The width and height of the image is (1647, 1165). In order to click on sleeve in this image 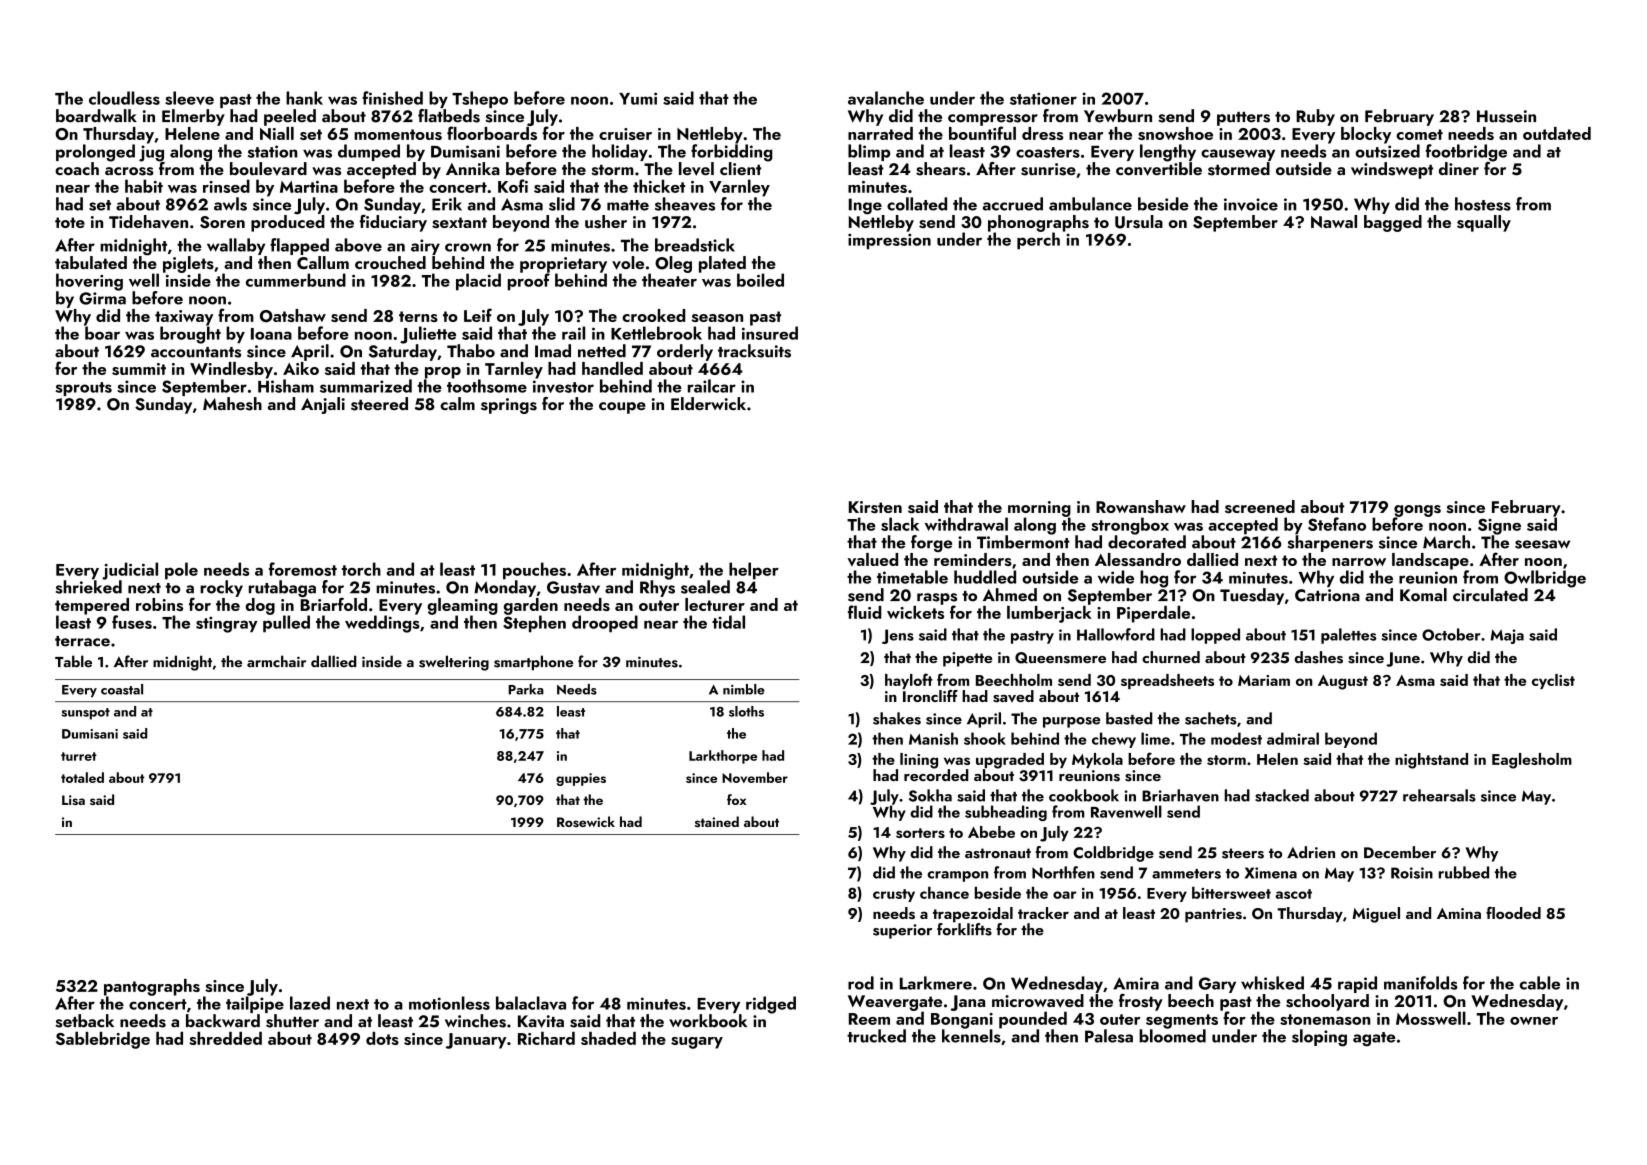, I will do `click(189, 98)`.
